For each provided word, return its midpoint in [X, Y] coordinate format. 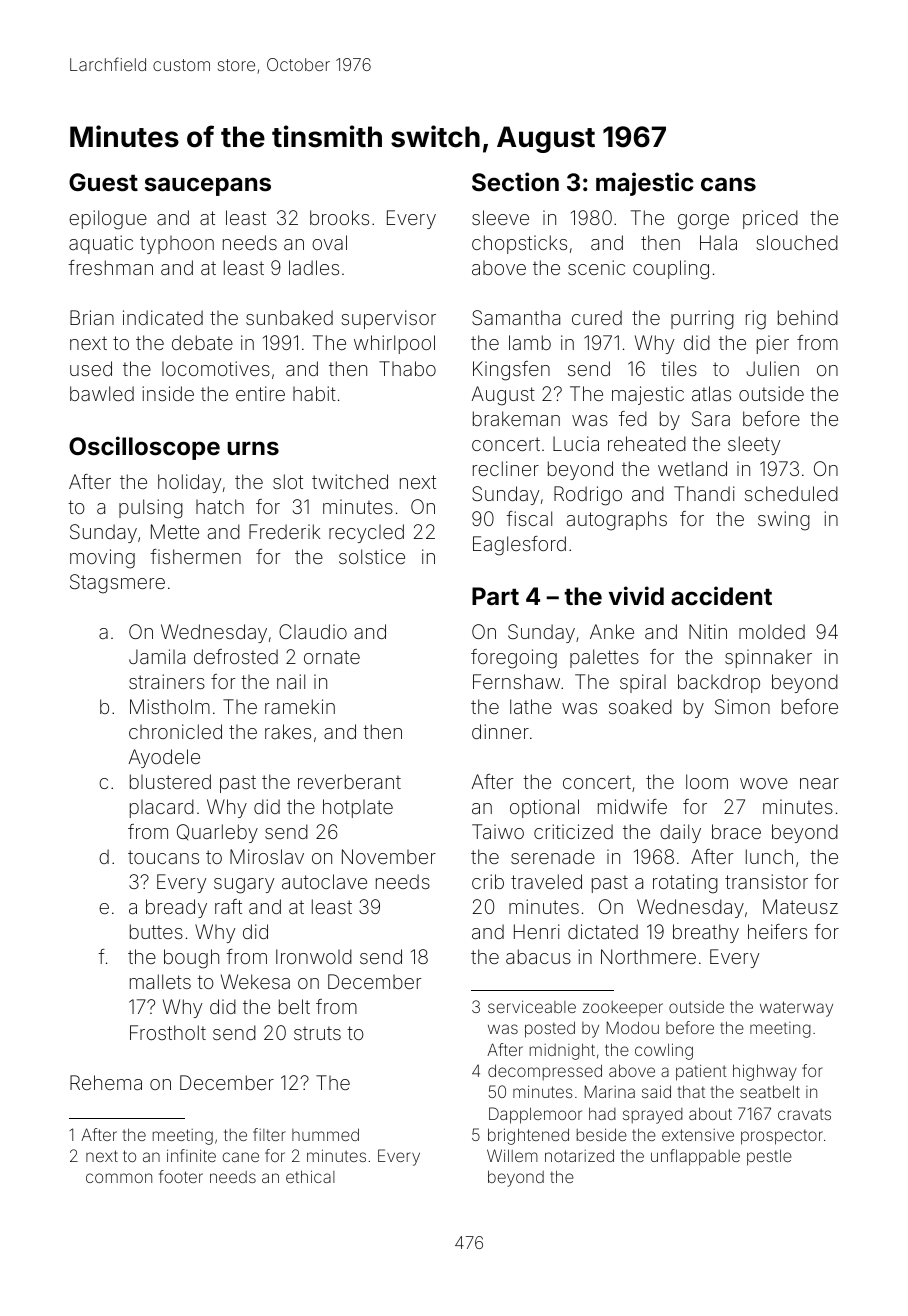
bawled [102, 393]
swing [784, 521]
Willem [512, 1155]
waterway [796, 1009]
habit [314, 393]
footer [181, 1176]
